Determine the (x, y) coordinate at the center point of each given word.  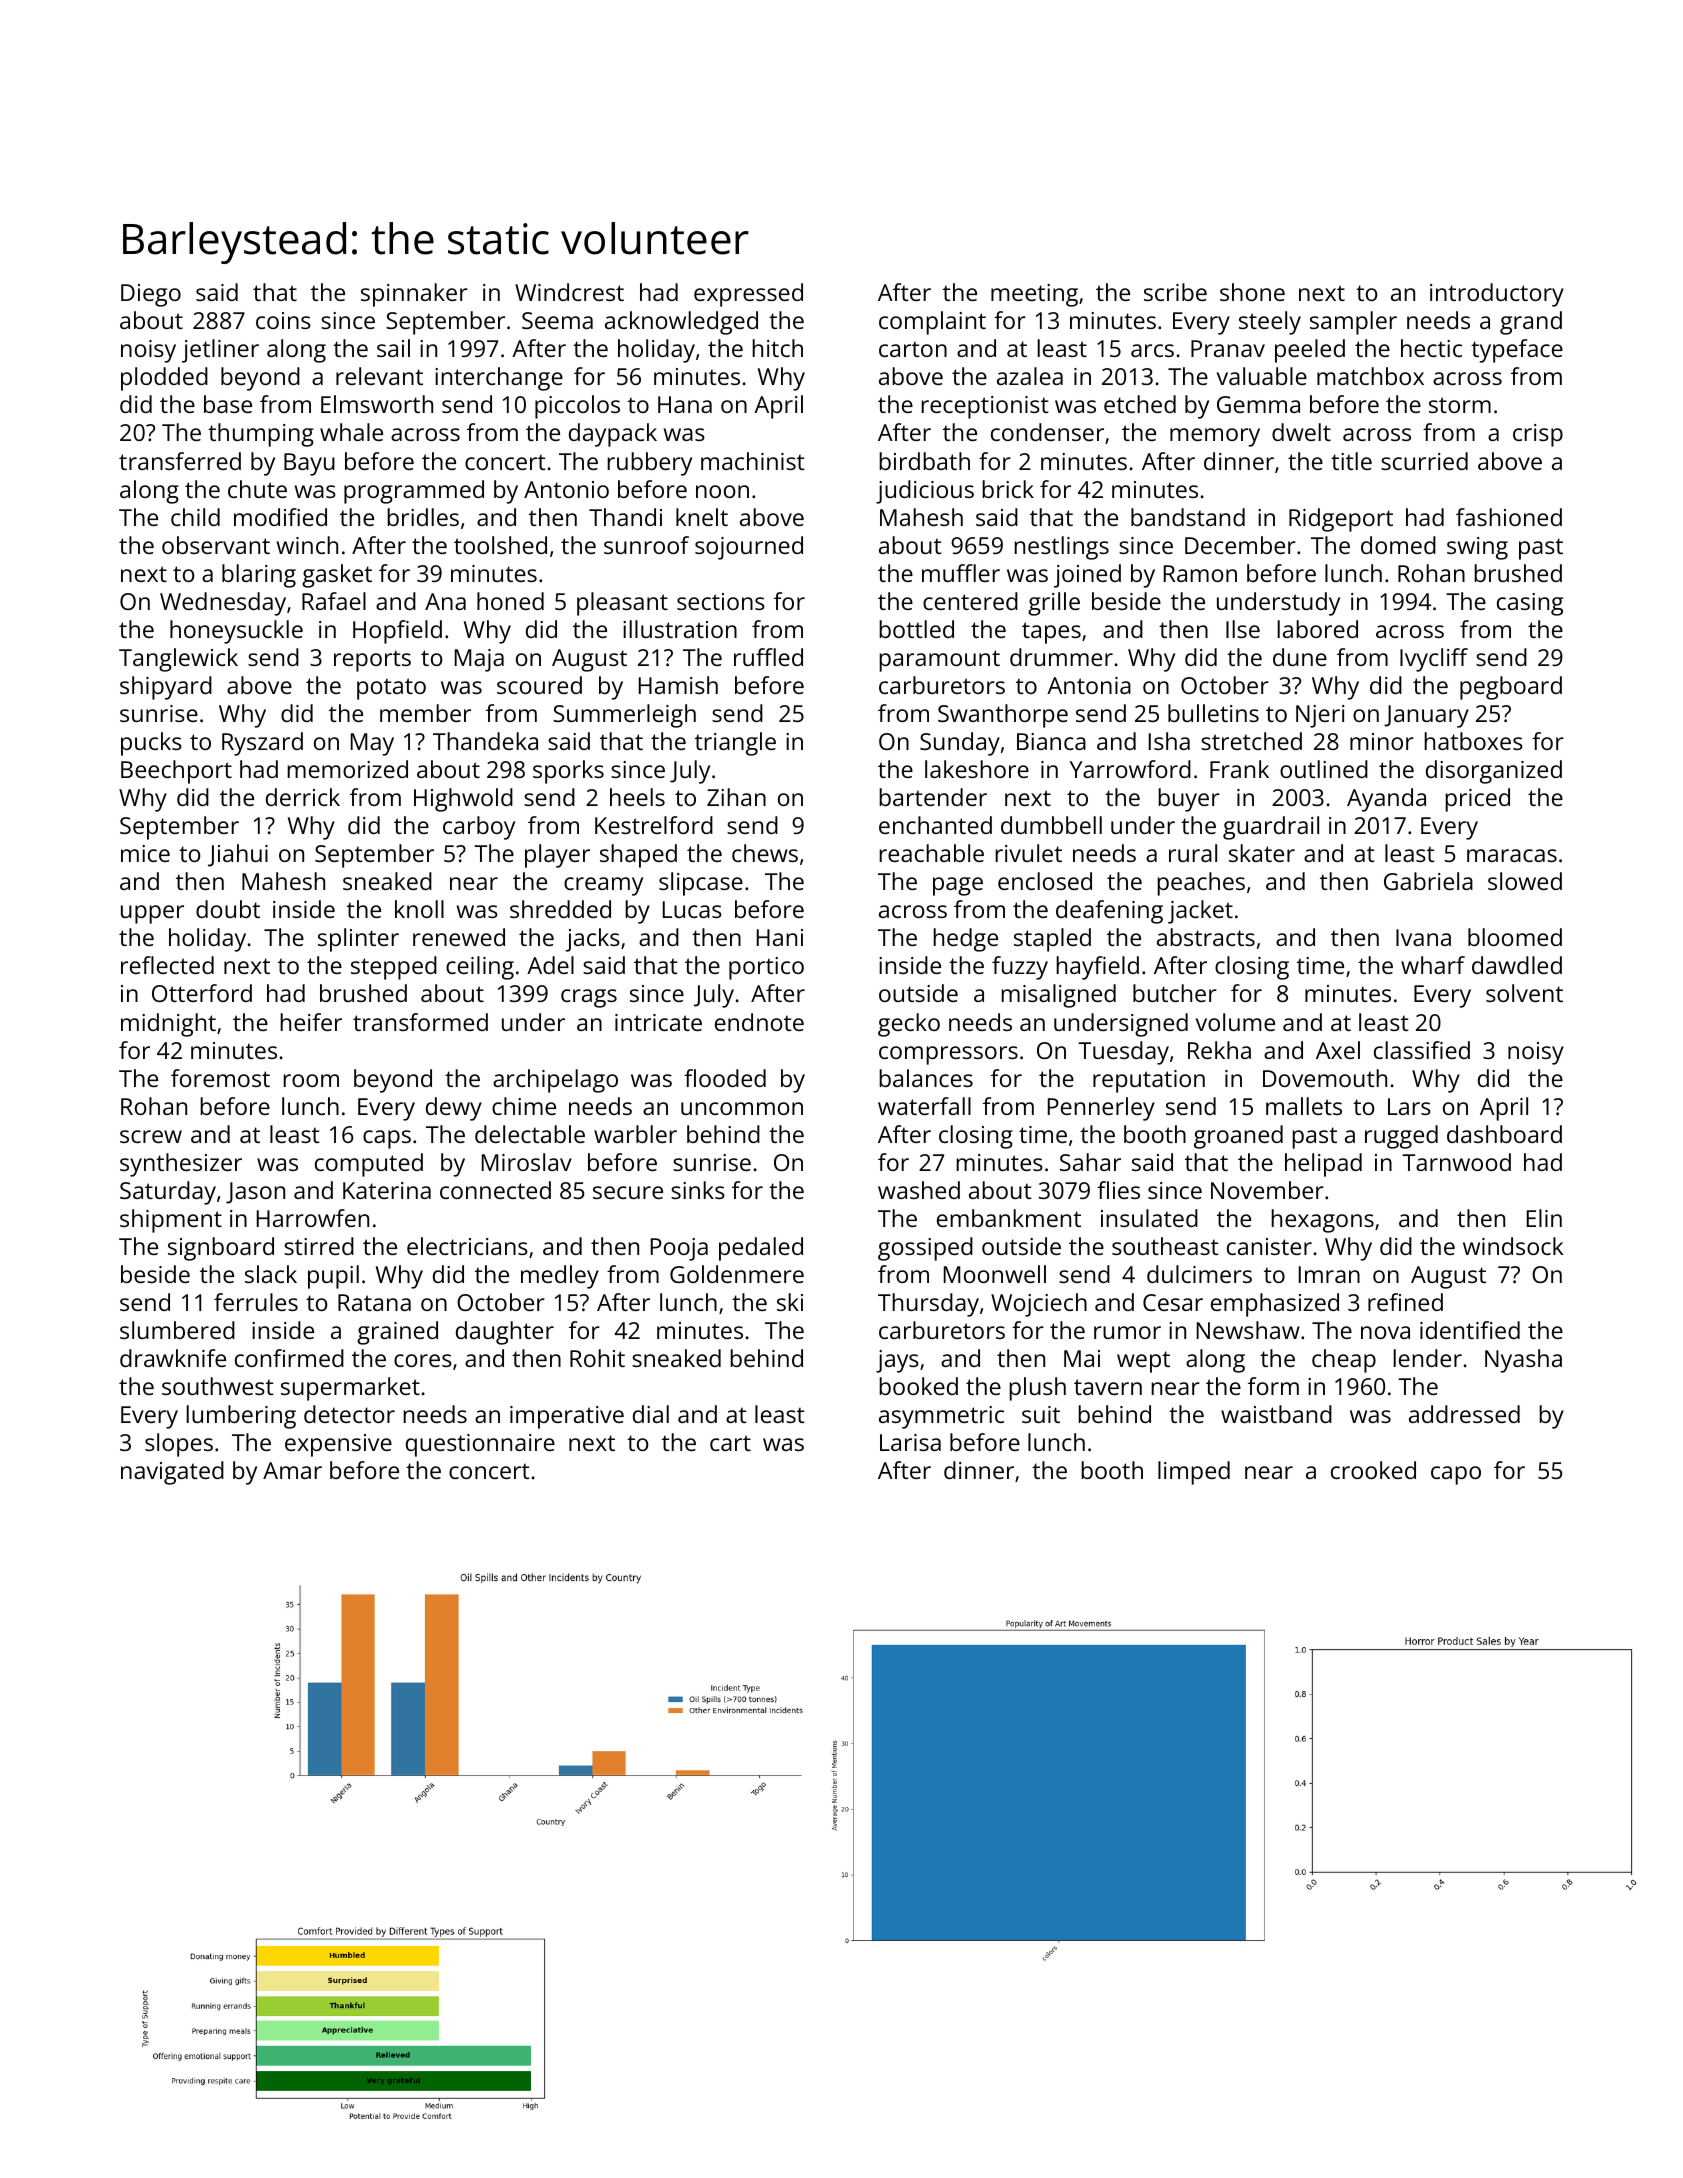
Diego (151, 295)
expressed (748, 295)
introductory (1497, 295)
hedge (965, 940)
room (311, 1080)
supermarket (350, 1389)
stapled (1052, 940)
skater (1262, 853)
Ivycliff (1434, 660)
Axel (1338, 1050)
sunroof (646, 545)
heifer (311, 1022)
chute (257, 489)
